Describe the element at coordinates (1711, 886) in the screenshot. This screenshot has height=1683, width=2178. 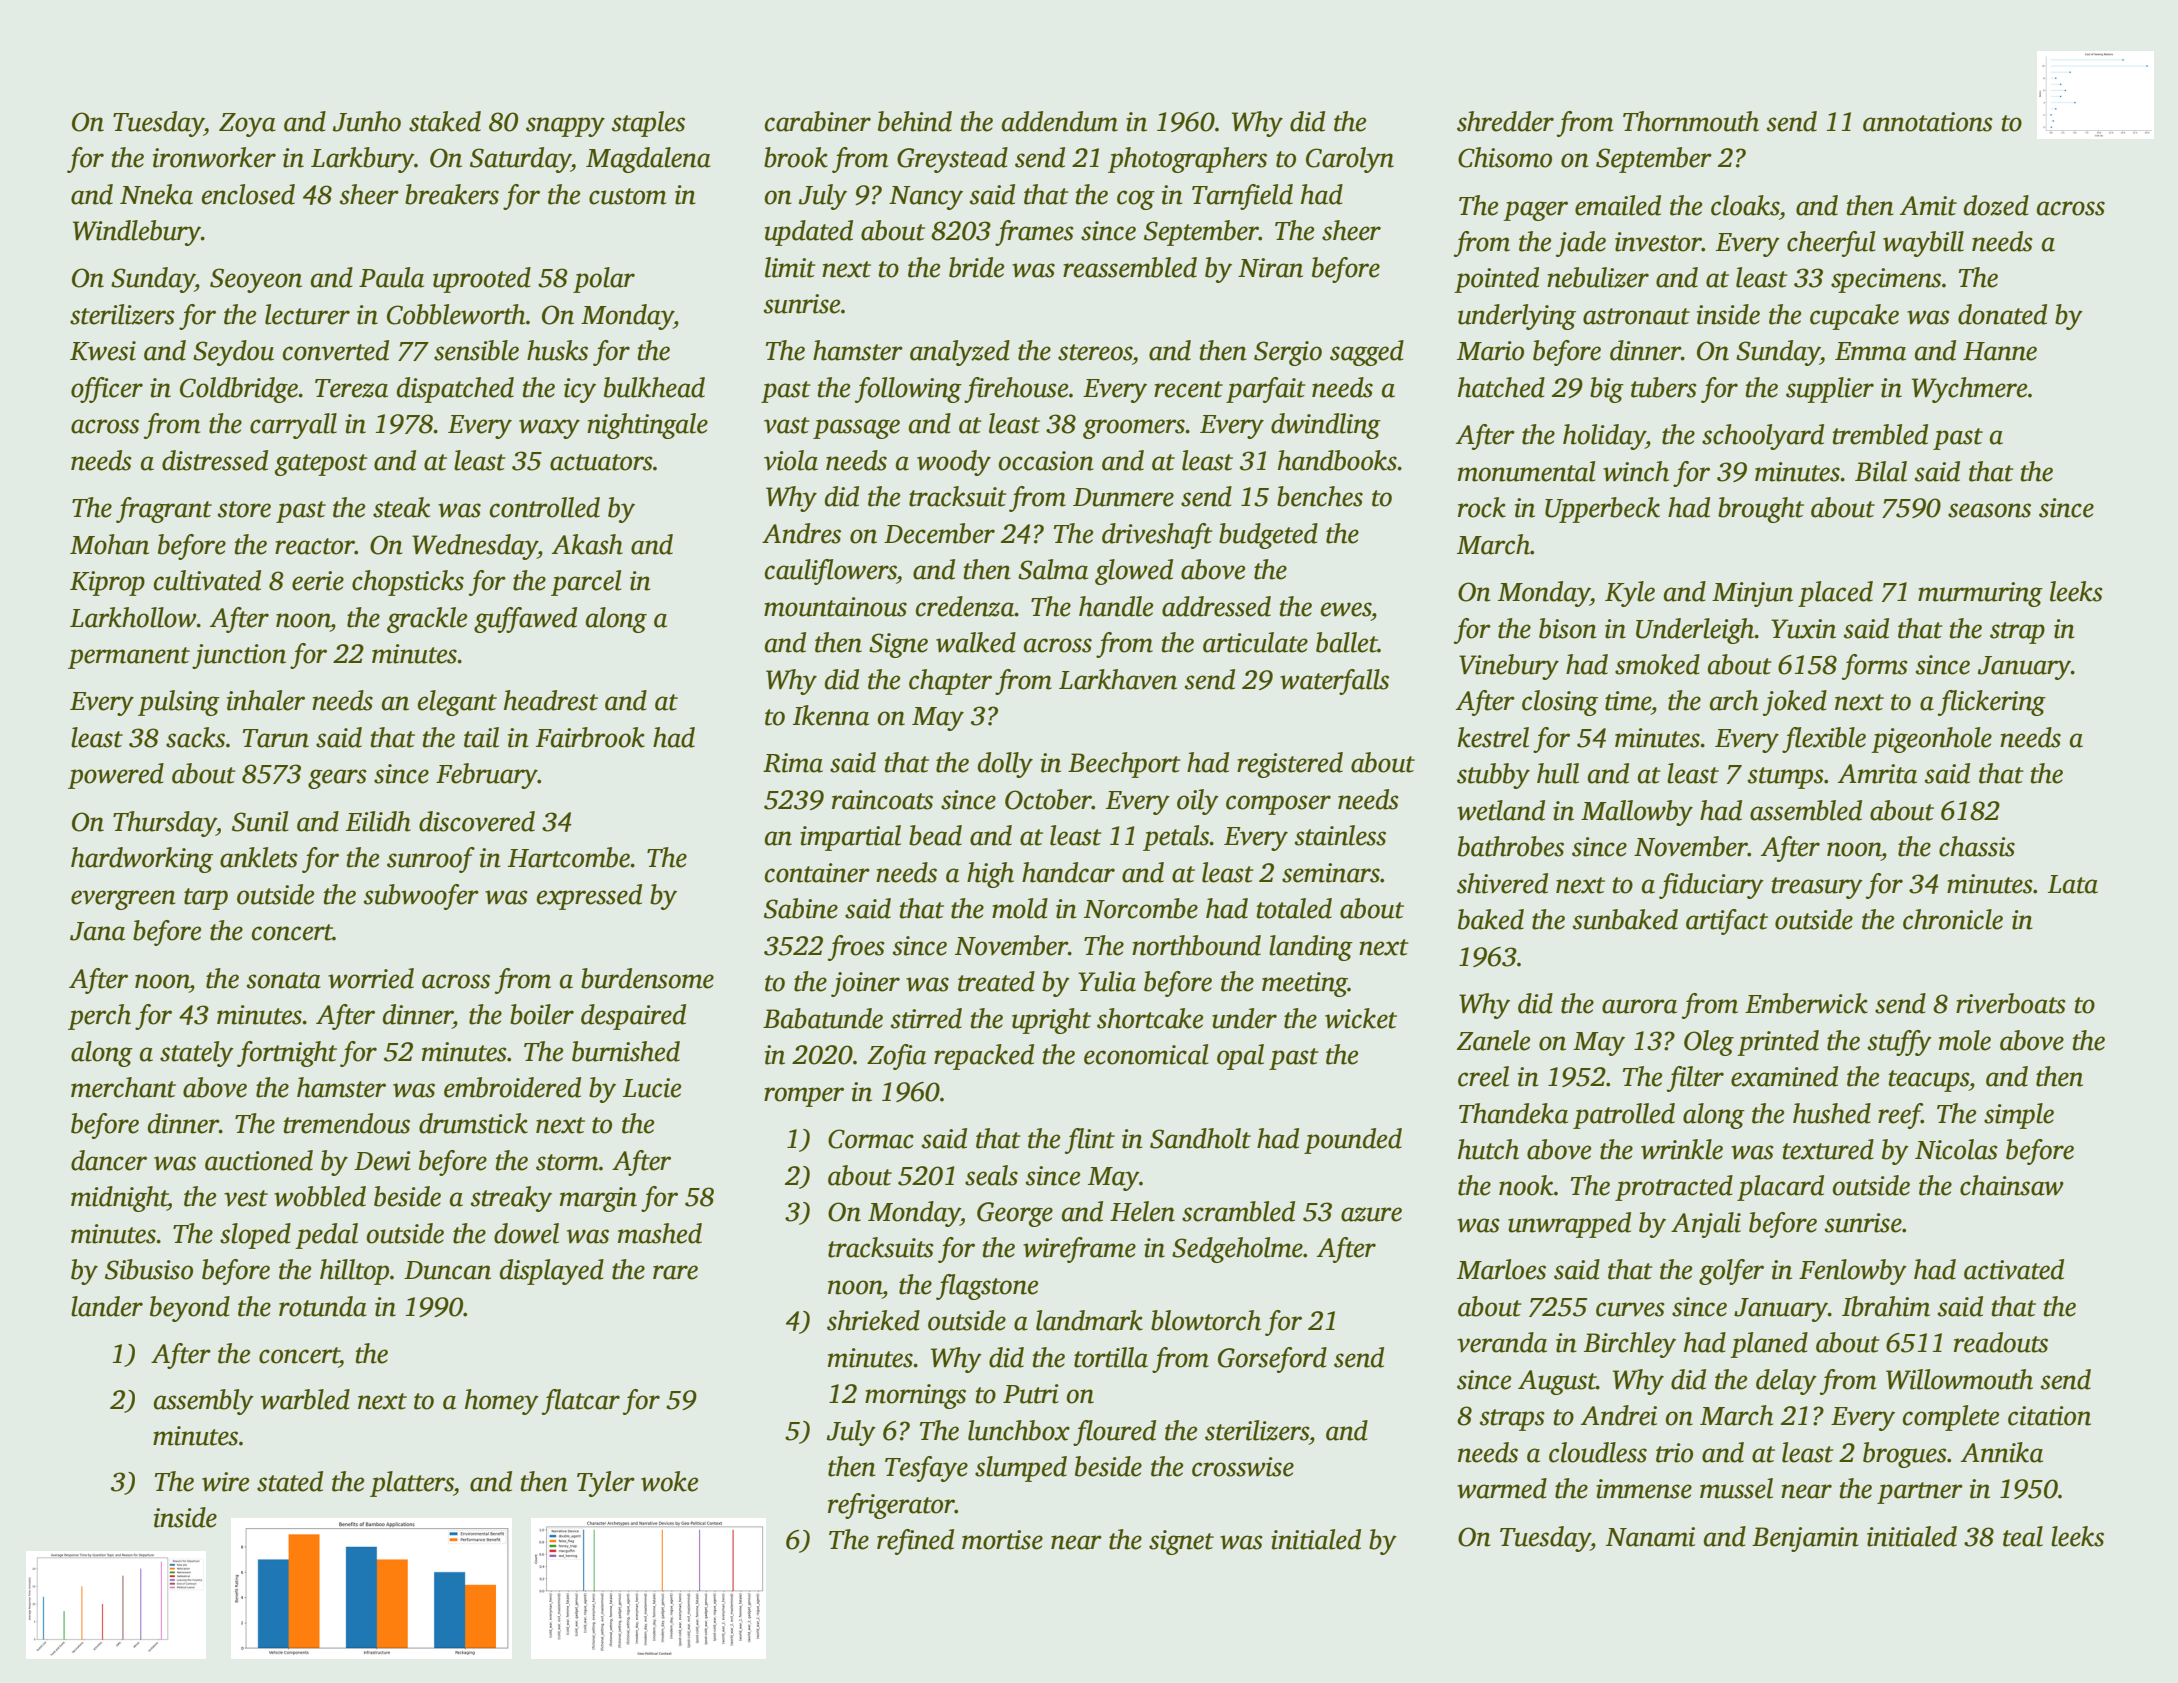
I see `fiduciary` at that location.
